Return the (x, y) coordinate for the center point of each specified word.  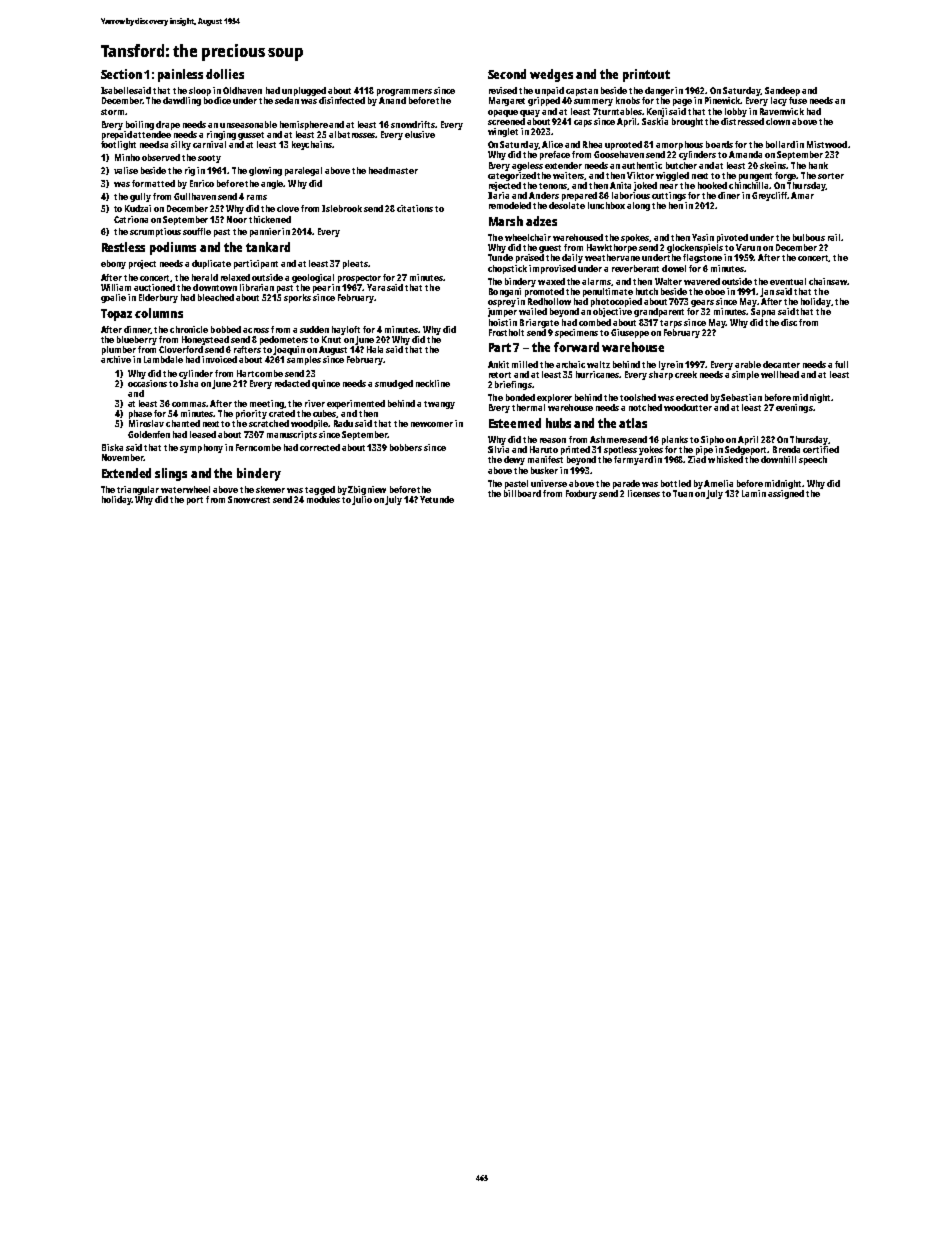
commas (189, 404)
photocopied (616, 302)
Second (507, 74)
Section (121, 74)
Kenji (657, 112)
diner (729, 195)
